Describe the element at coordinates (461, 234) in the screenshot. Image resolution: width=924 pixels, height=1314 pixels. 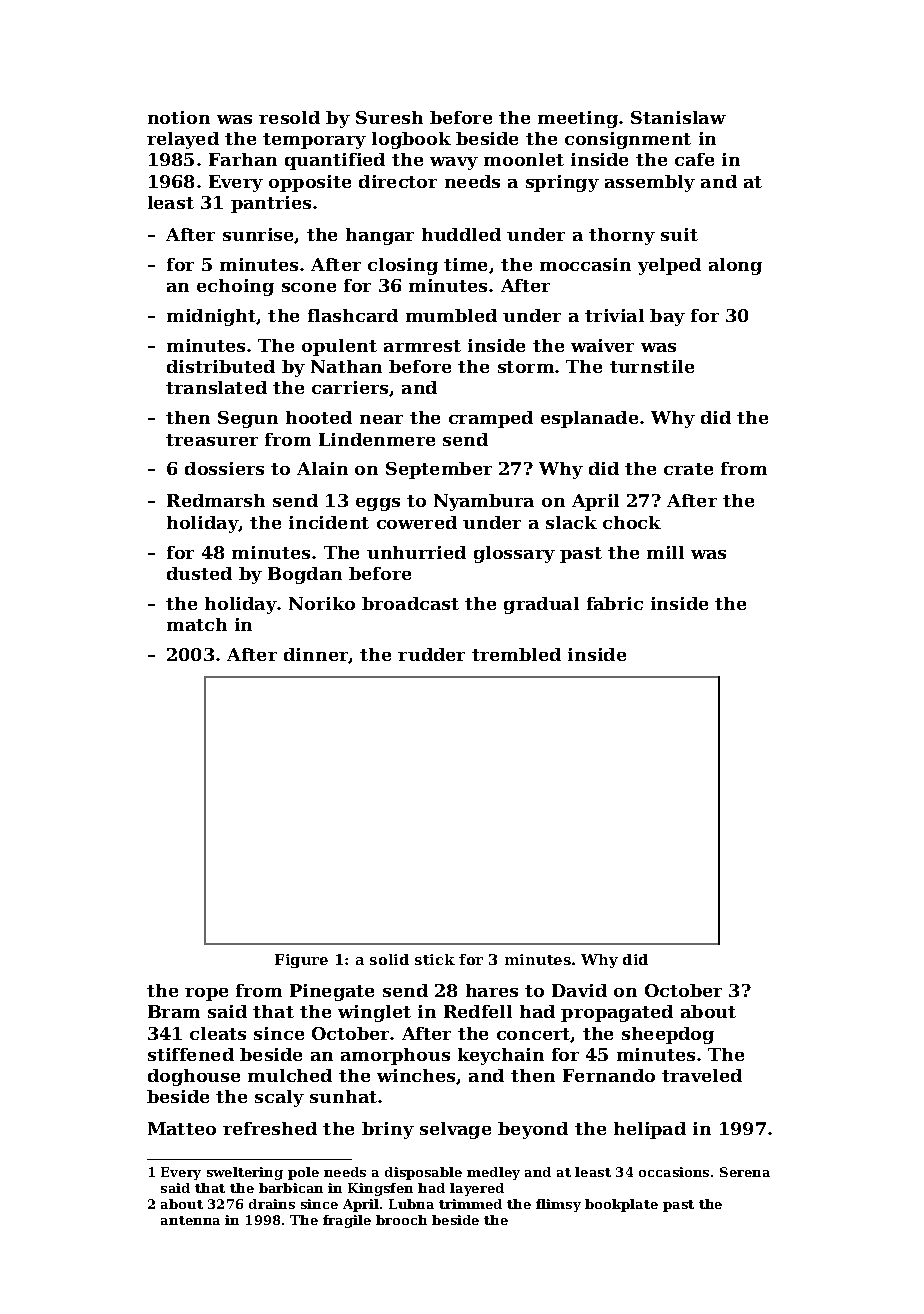
I see `huddled` at that location.
